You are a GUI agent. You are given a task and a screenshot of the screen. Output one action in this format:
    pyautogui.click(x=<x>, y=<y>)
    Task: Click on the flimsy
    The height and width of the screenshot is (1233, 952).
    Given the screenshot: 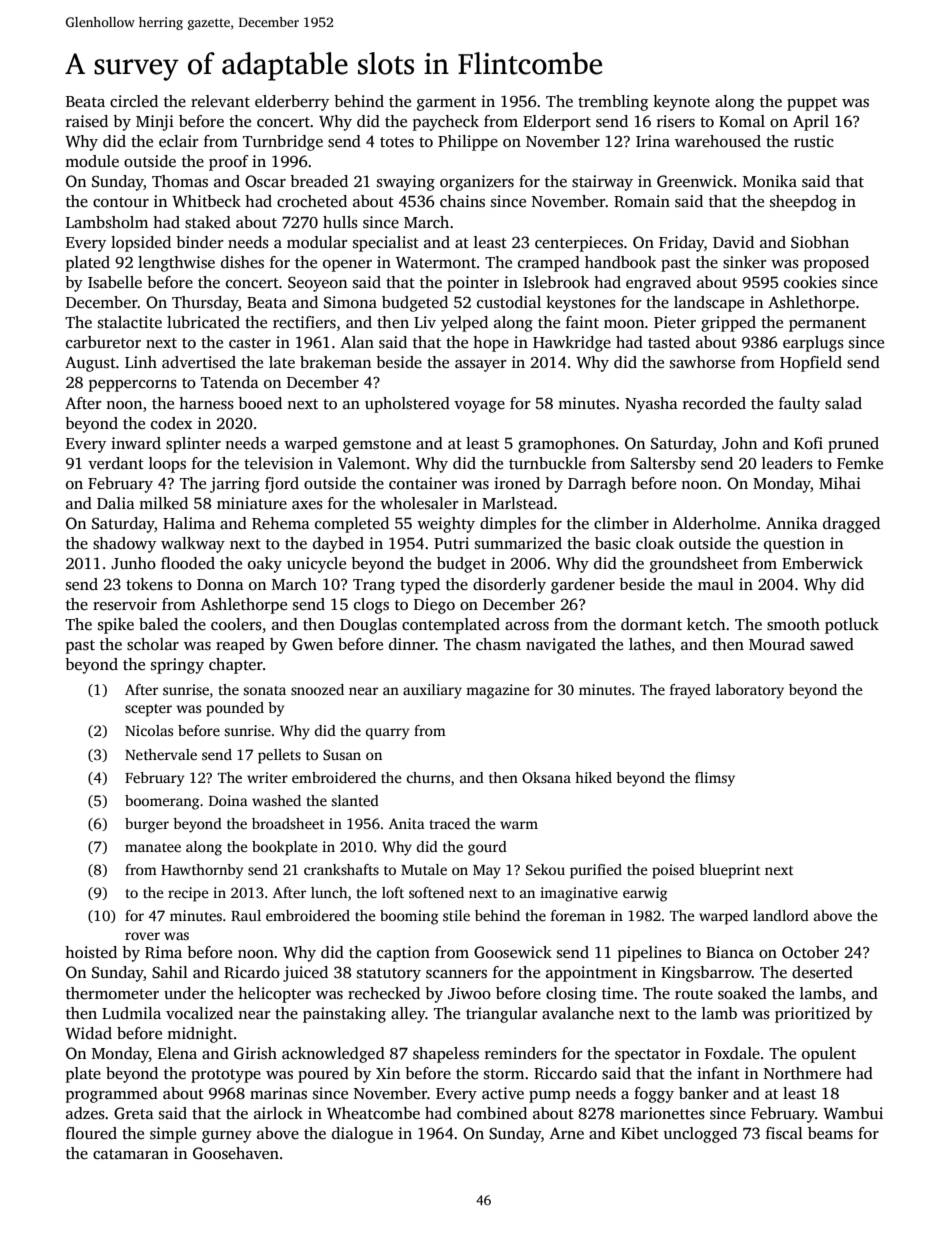 What is the action you would take?
    pyautogui.click(x=715, y=779)
